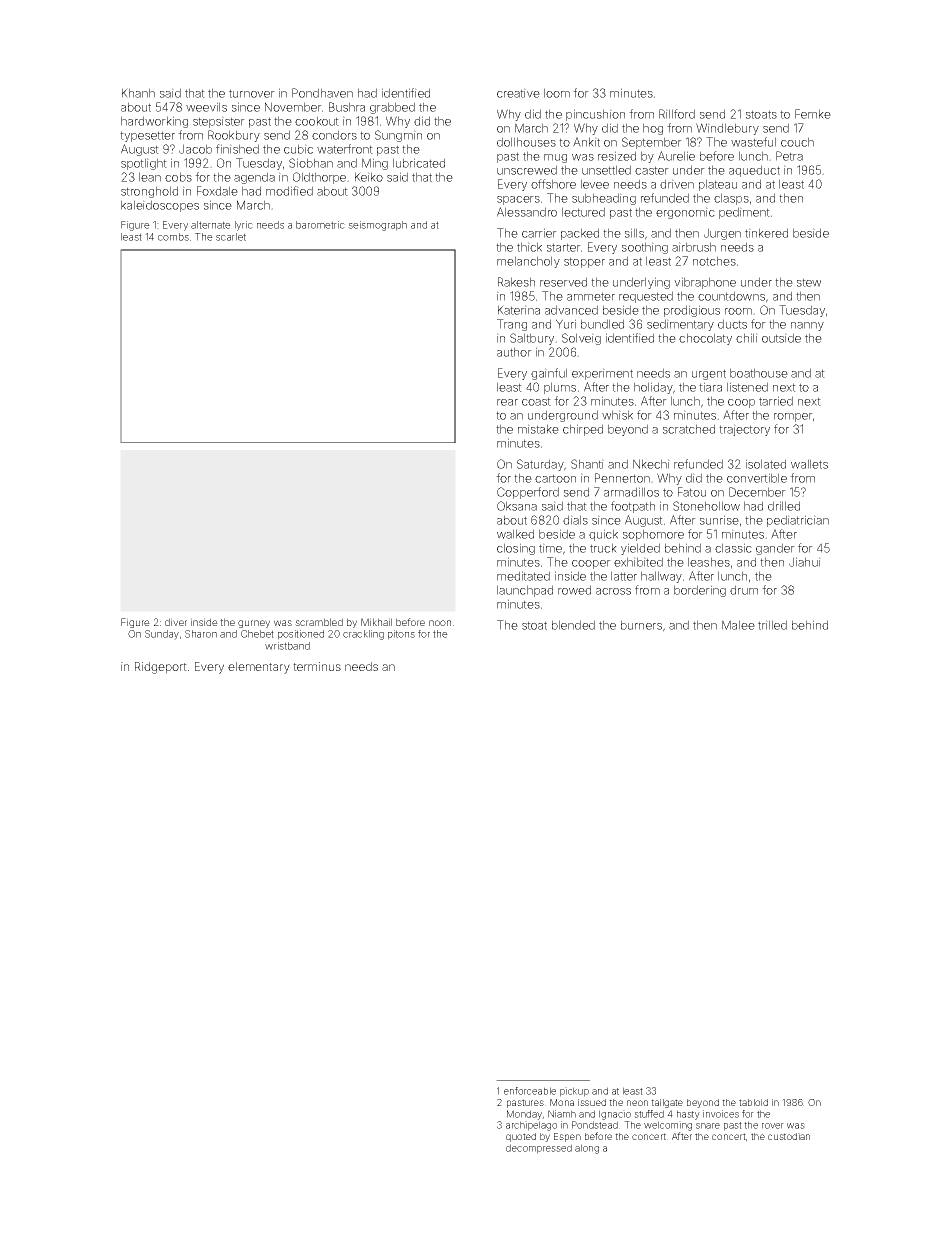 This screenshot has width=952, height=1233. What do you see at coordinates (667, 1103) in the screenshot?
I see `tailgate` at bounding box center [667, 1103].
